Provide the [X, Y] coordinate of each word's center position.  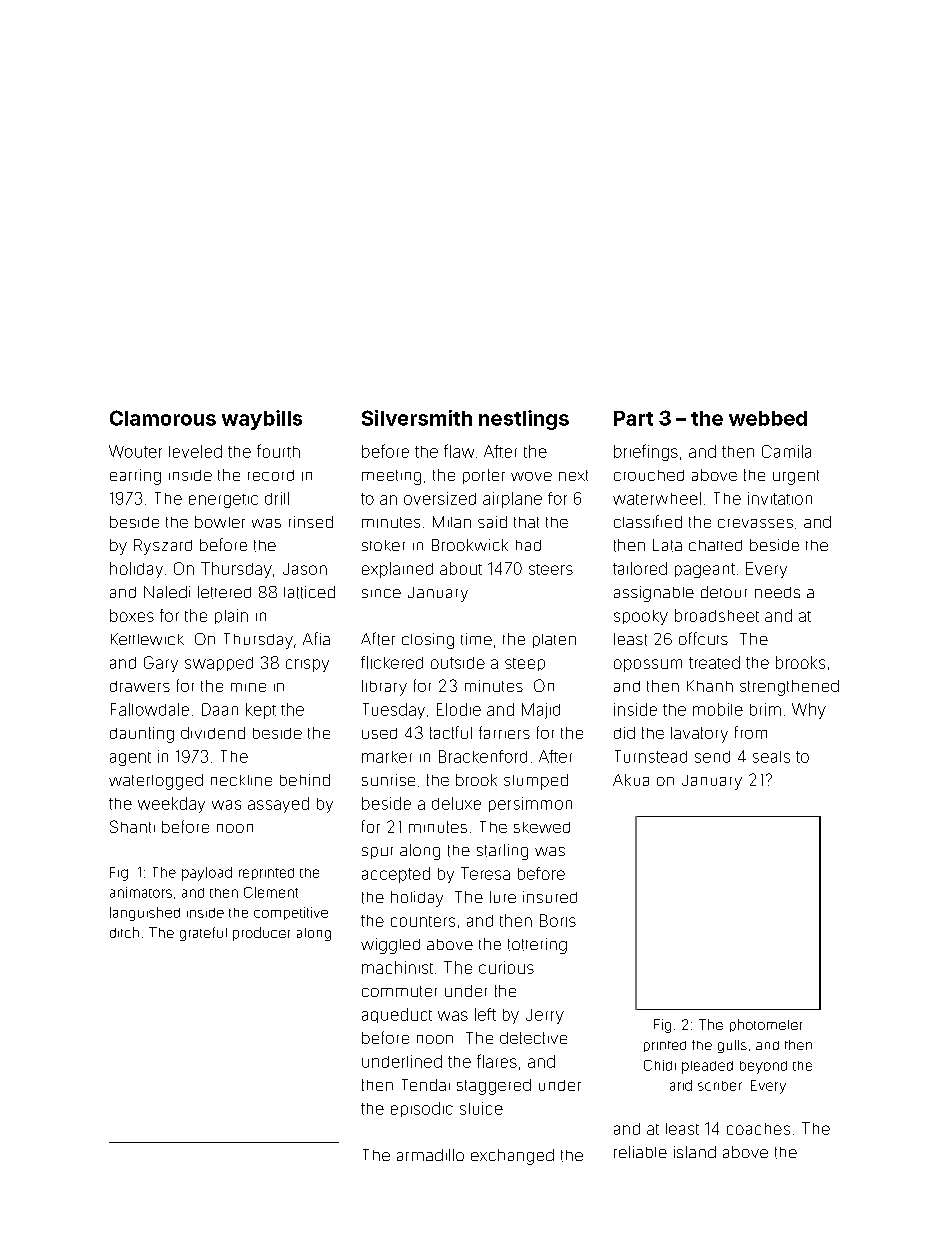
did [624, 733]
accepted [396, 875]
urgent [796, 477]
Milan [452, 522]
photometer [766, 1025]
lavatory [699, 735]
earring [135, 477]
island [695, 1152]
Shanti [132, 826]
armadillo [430, 1155]
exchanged [512, 1157]
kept [261, 711]
